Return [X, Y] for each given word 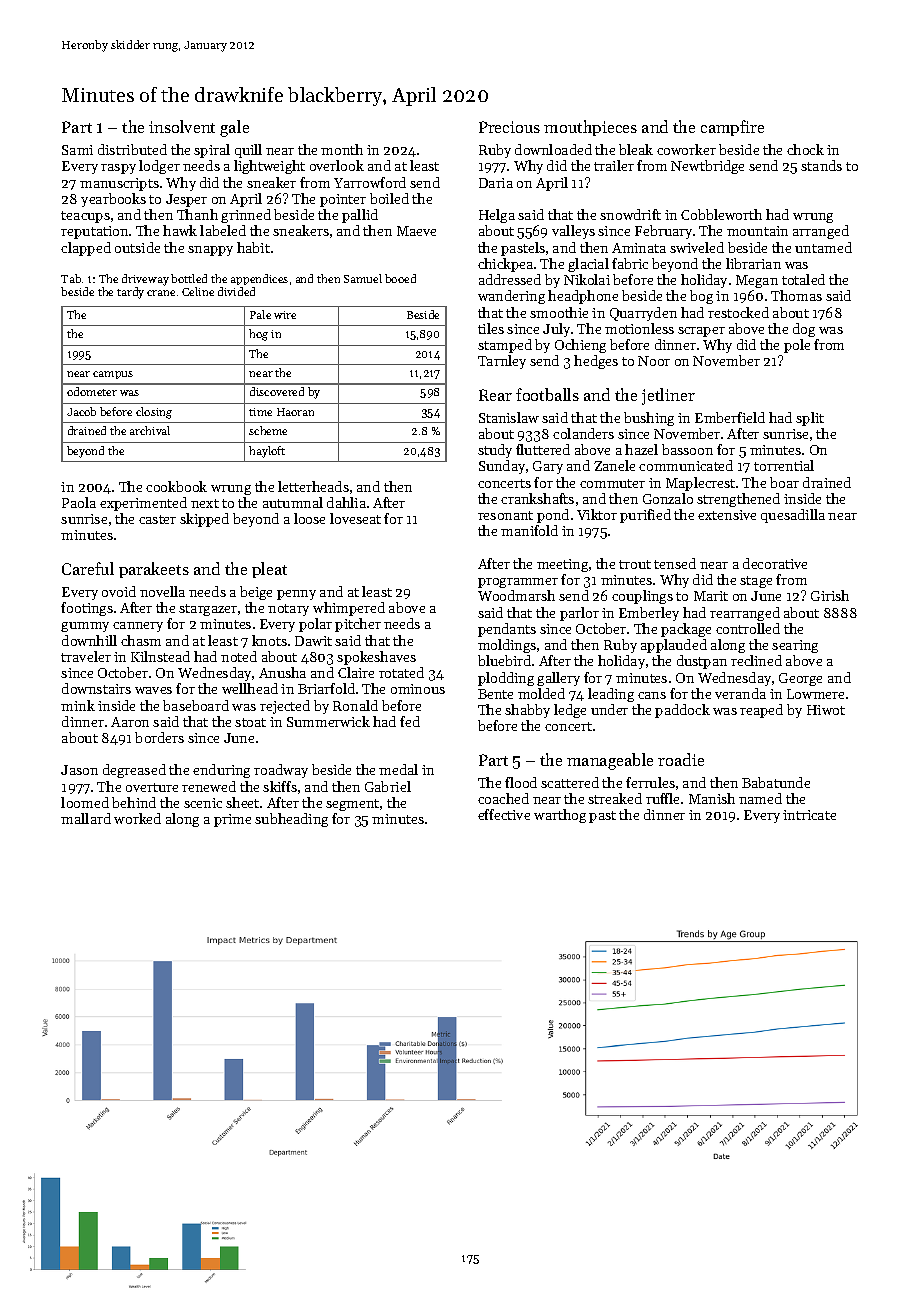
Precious [509, 127]
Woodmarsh [516, 595]
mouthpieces [590, 128]
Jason [79, 770]
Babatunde [776, 782]
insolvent [182, 126]
